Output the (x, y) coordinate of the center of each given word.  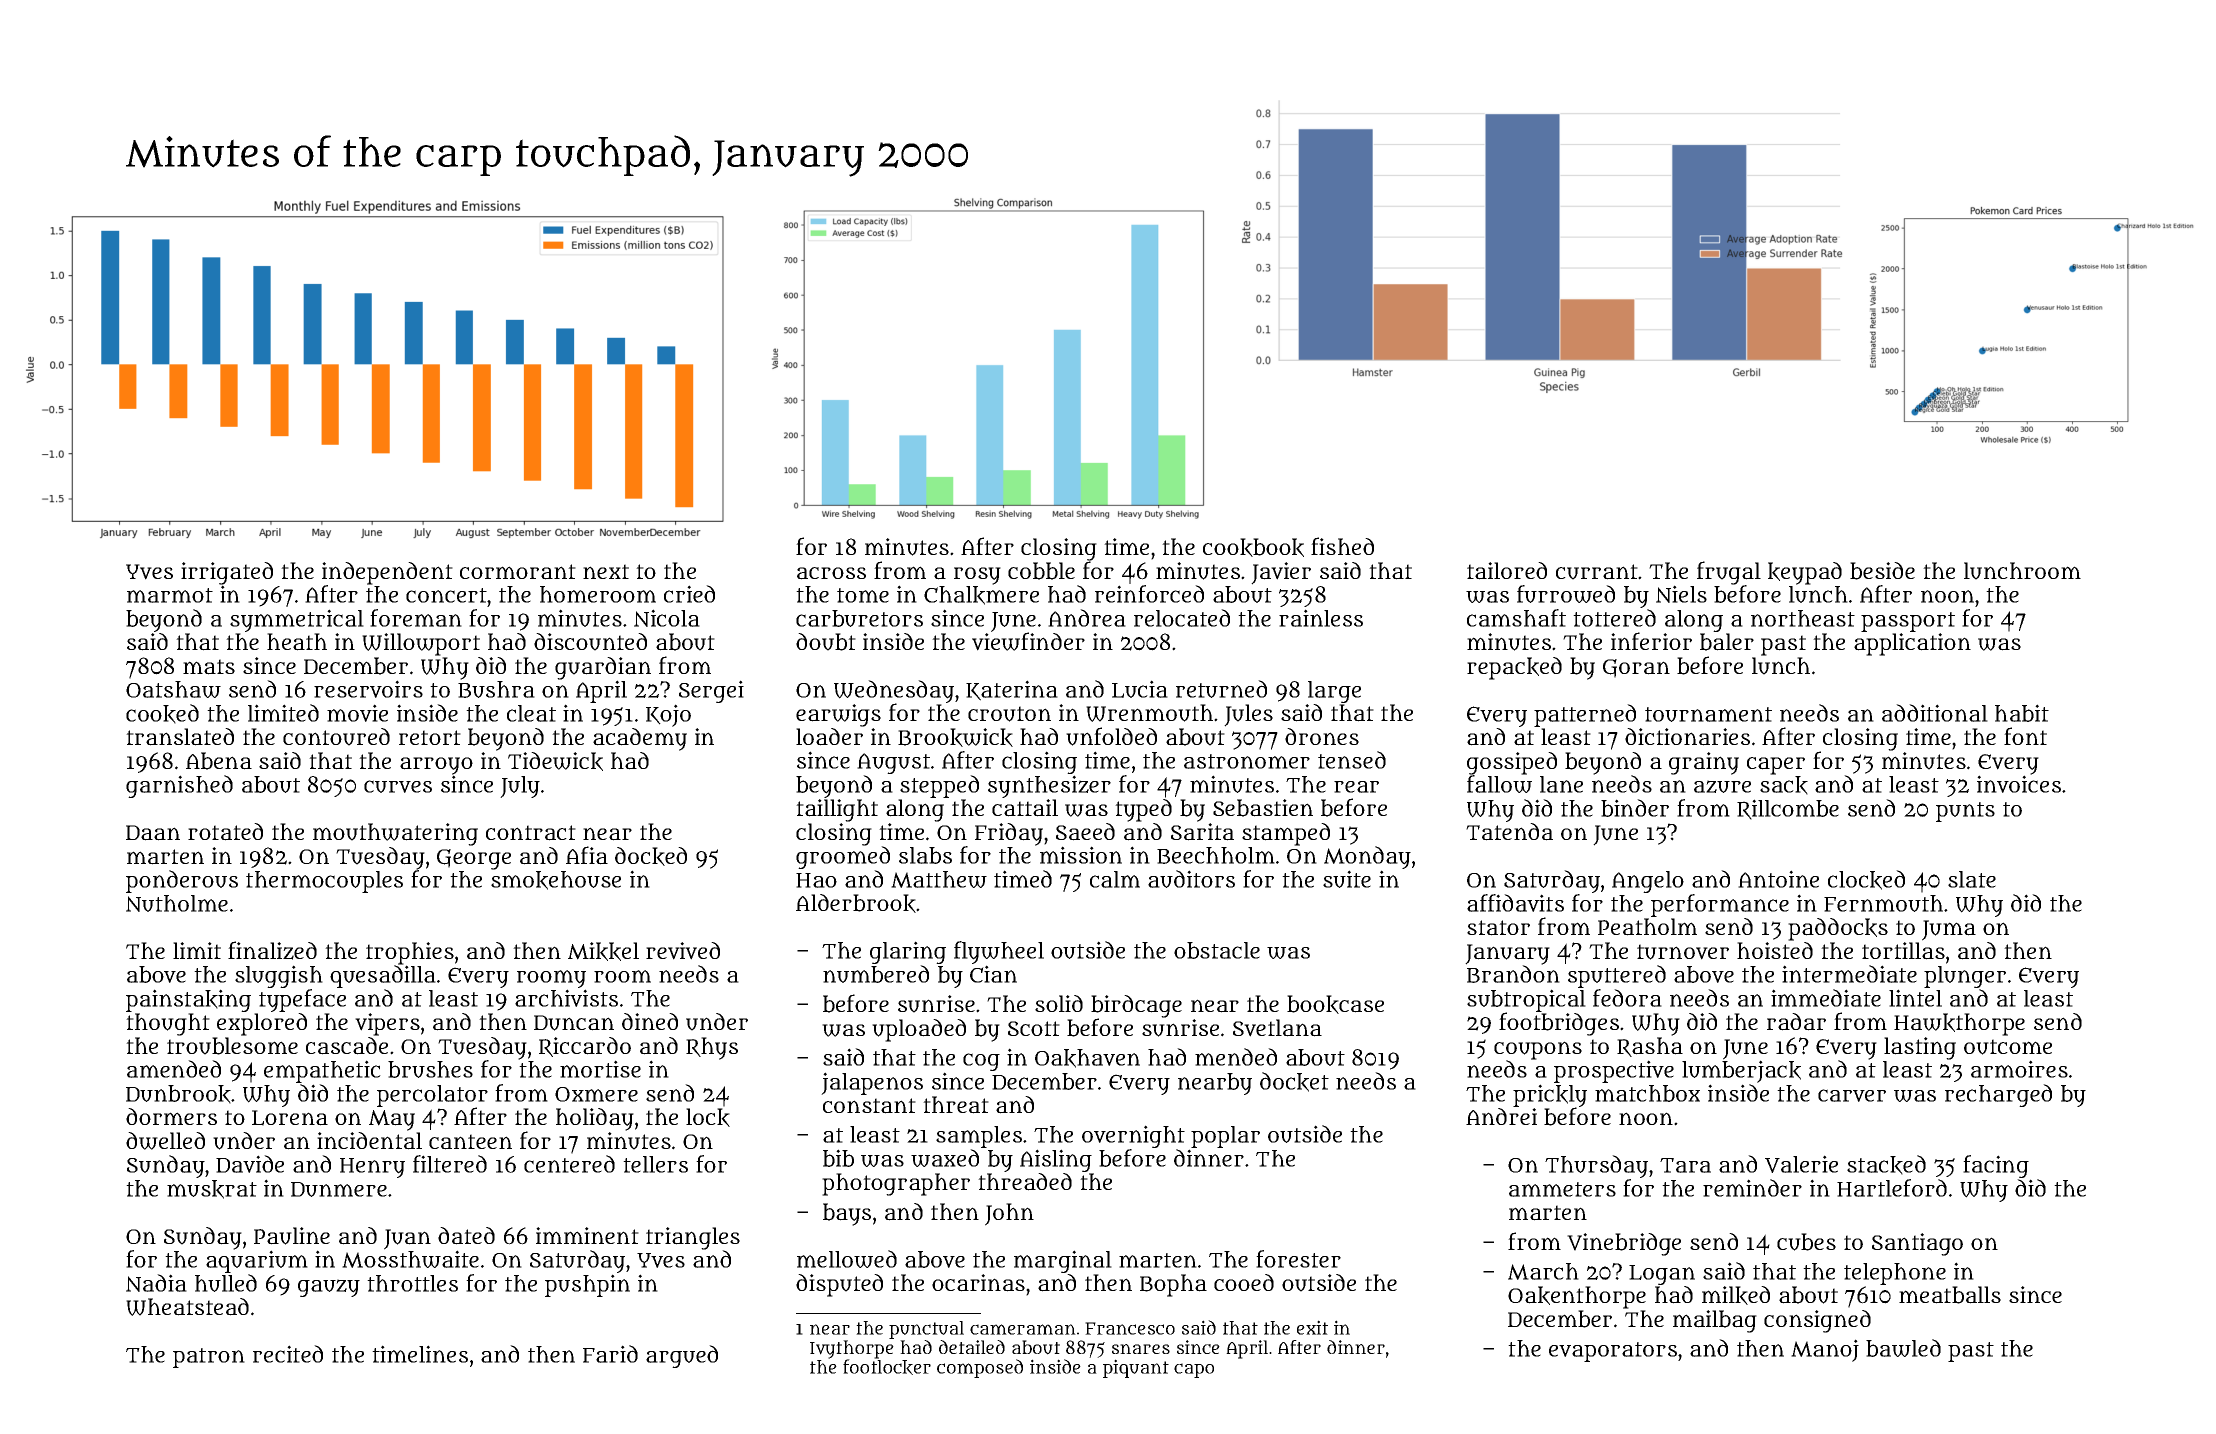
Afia (587, 855)
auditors (1191, 879)
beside (1882, 571)
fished (1342, 546)
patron (209, 1358)
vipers (387, 1024)
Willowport (421, 644)
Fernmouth (1883, 903)
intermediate (1849, 974)
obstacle (1217, 950)
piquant (1136, 1368)
